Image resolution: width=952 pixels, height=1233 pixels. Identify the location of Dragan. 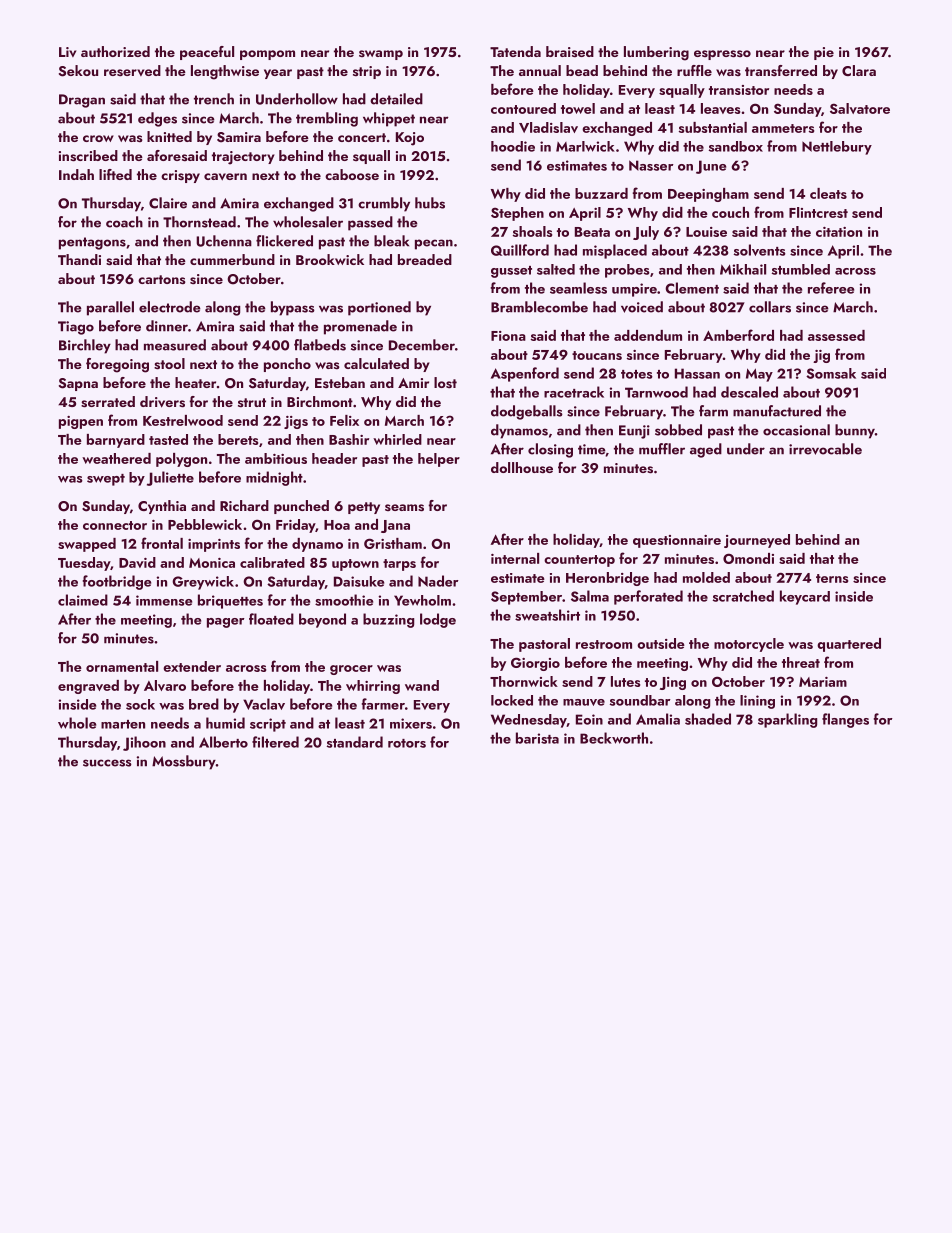
(82, 101).
